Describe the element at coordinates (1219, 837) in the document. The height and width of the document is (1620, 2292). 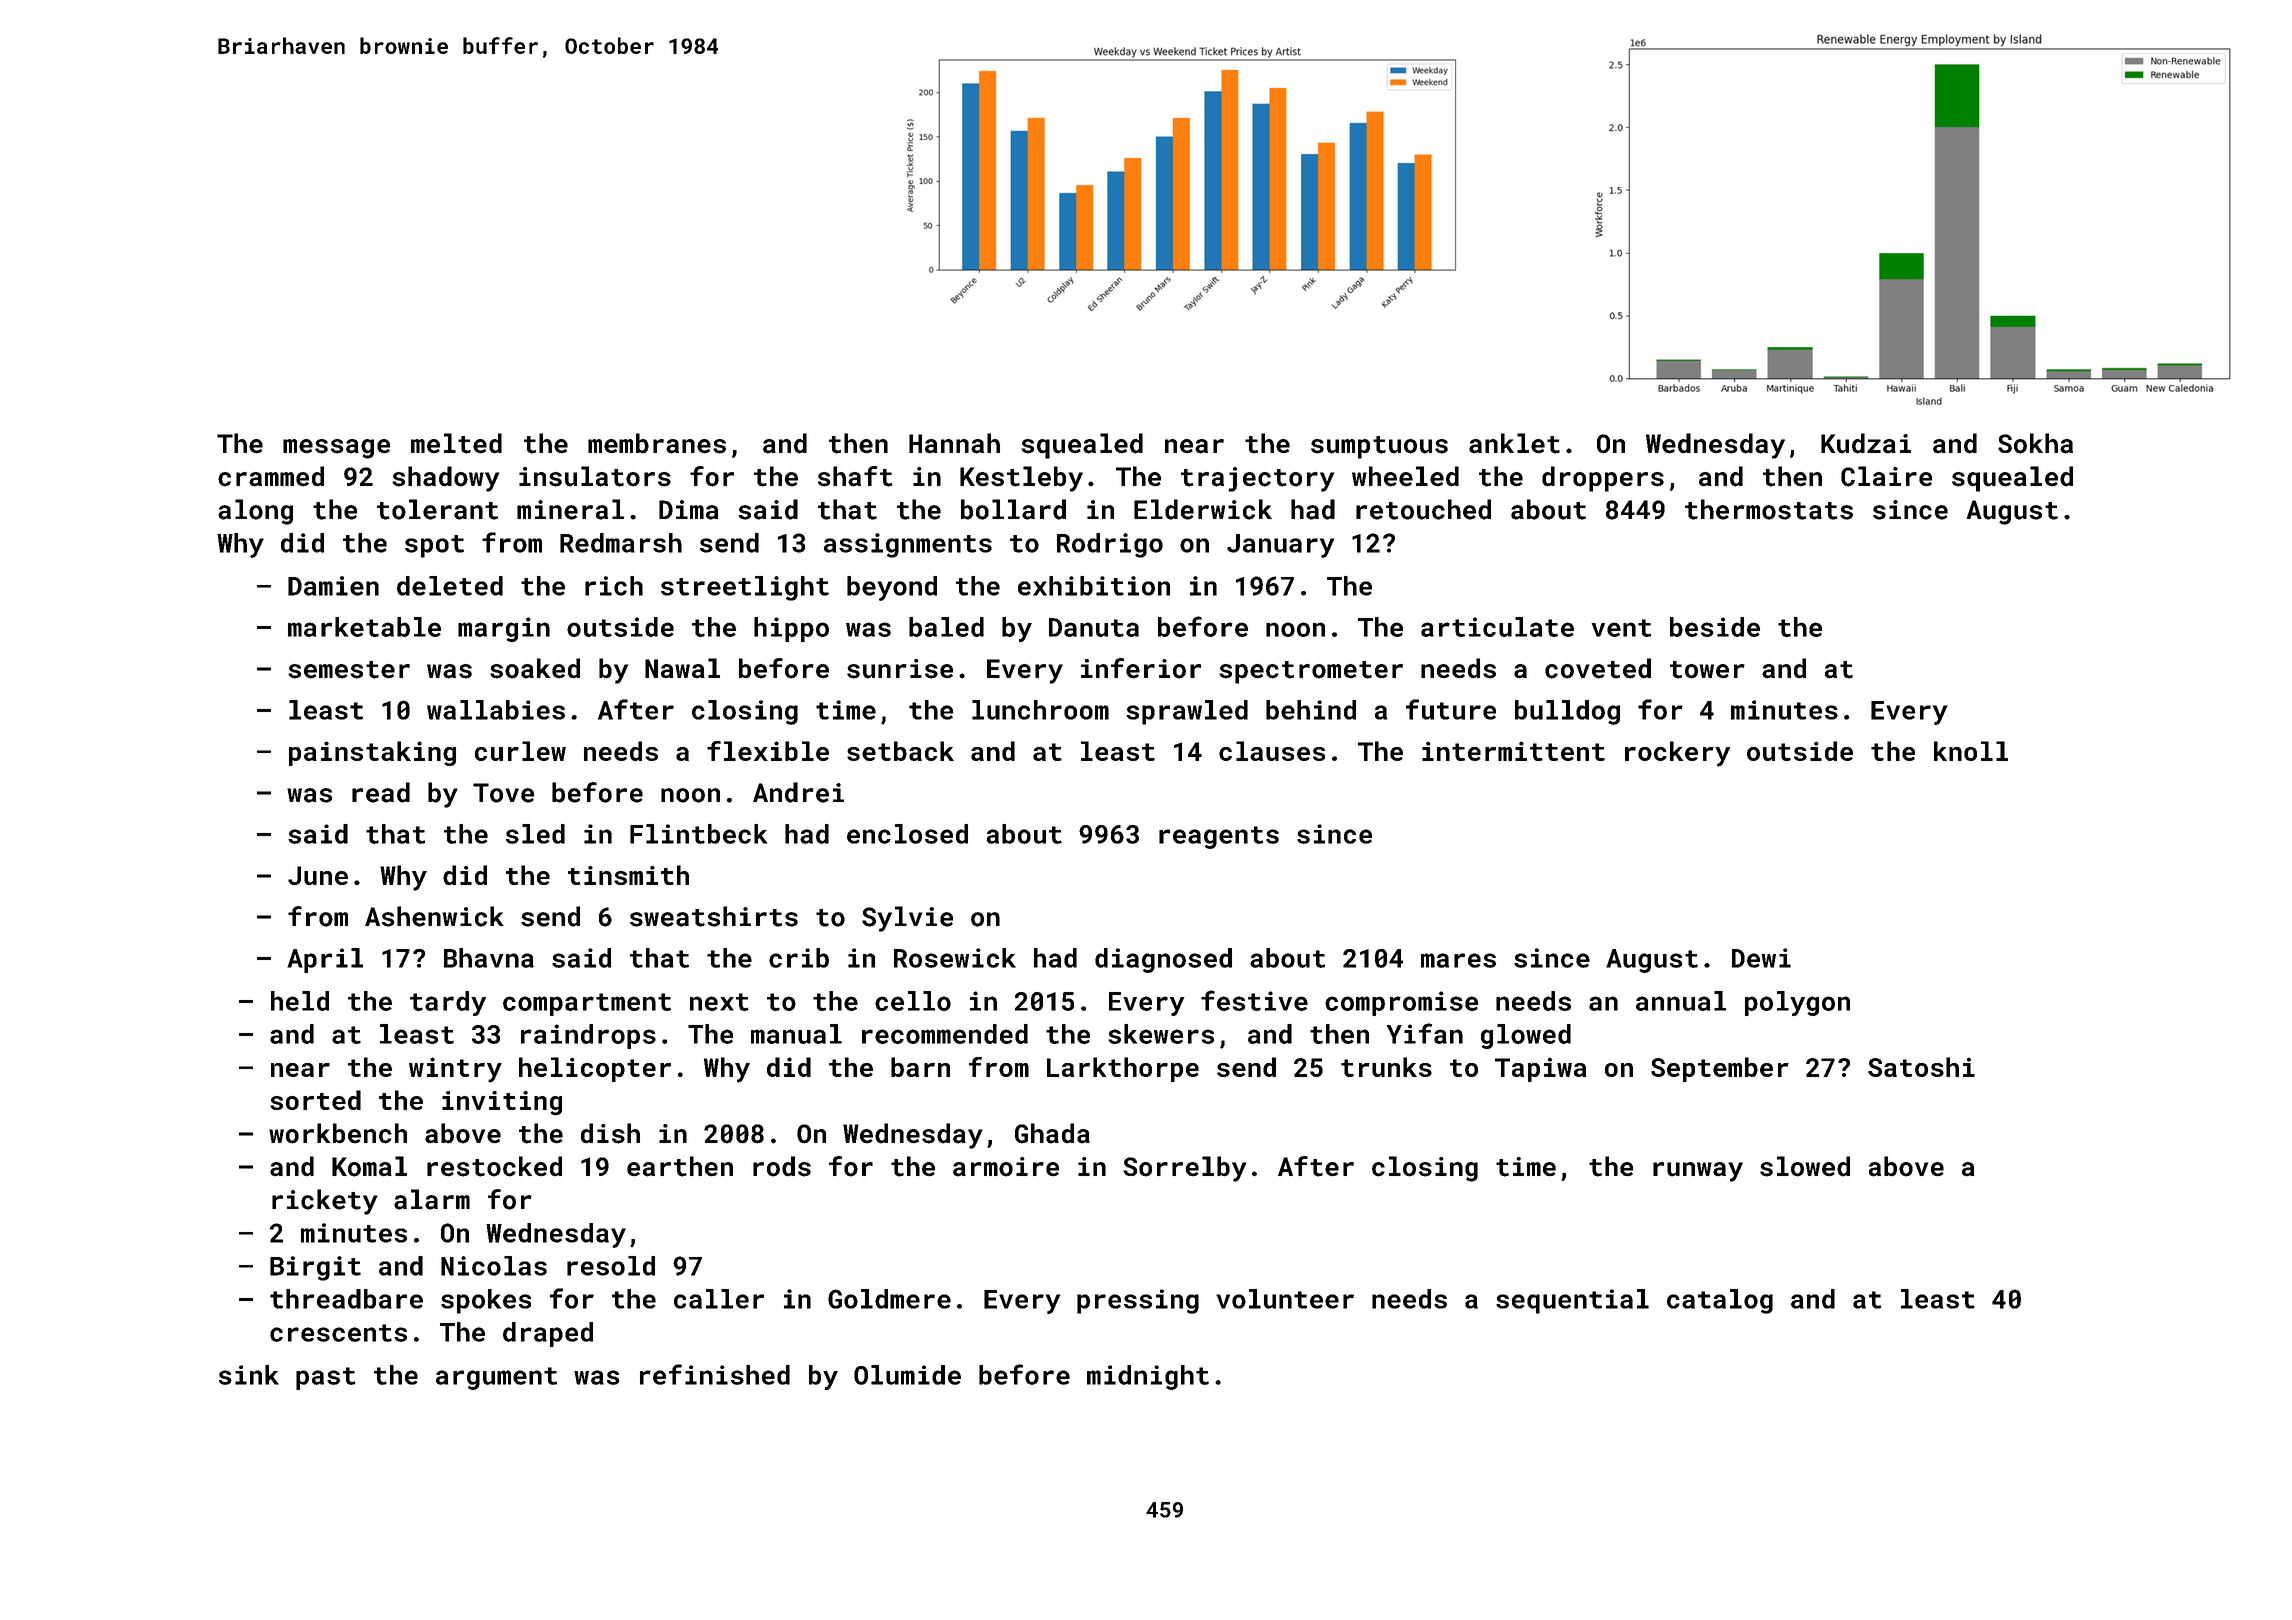
I see `reagents` at that location.
